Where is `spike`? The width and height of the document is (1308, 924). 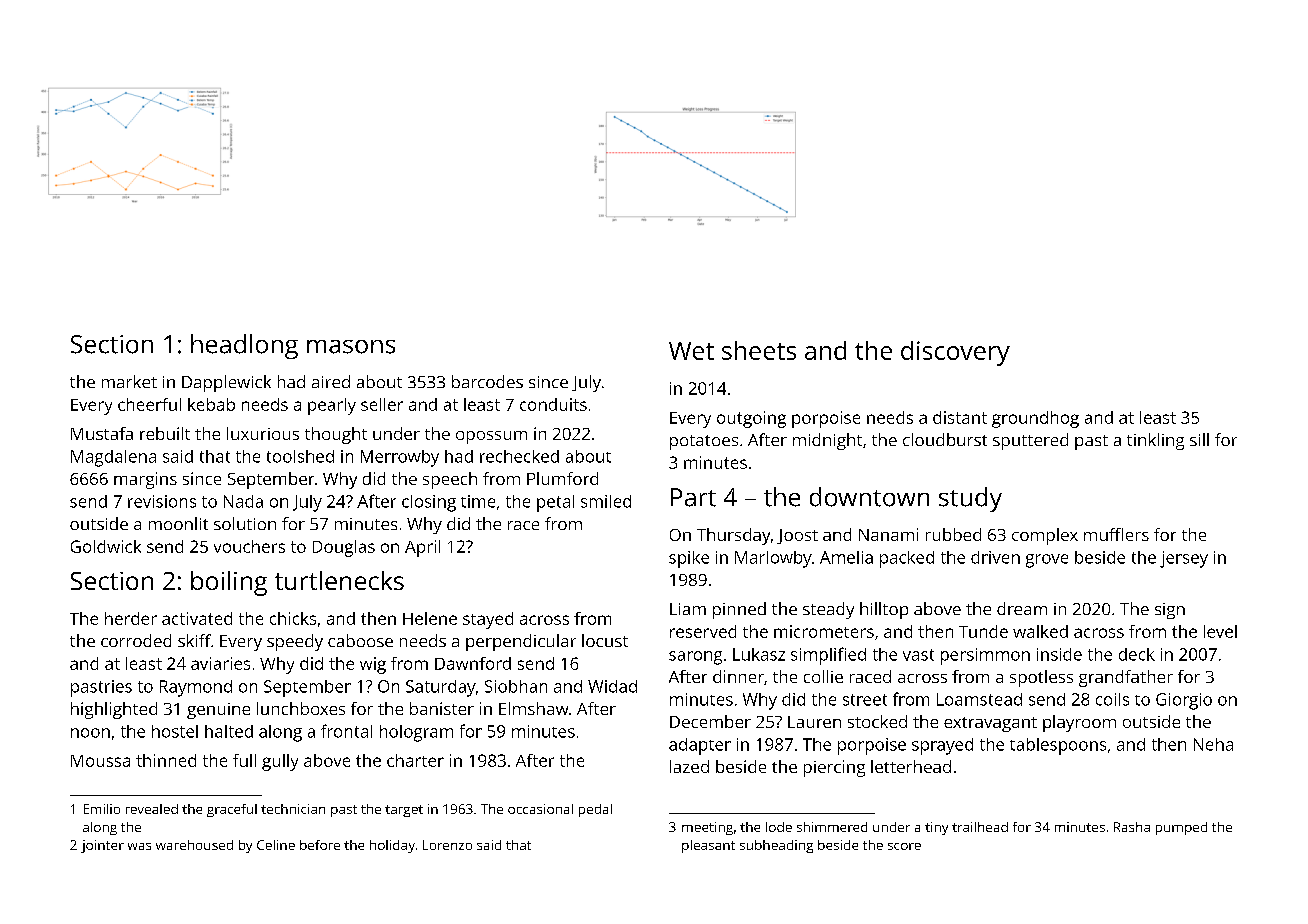
spike is located at coordinates (689, 559).
